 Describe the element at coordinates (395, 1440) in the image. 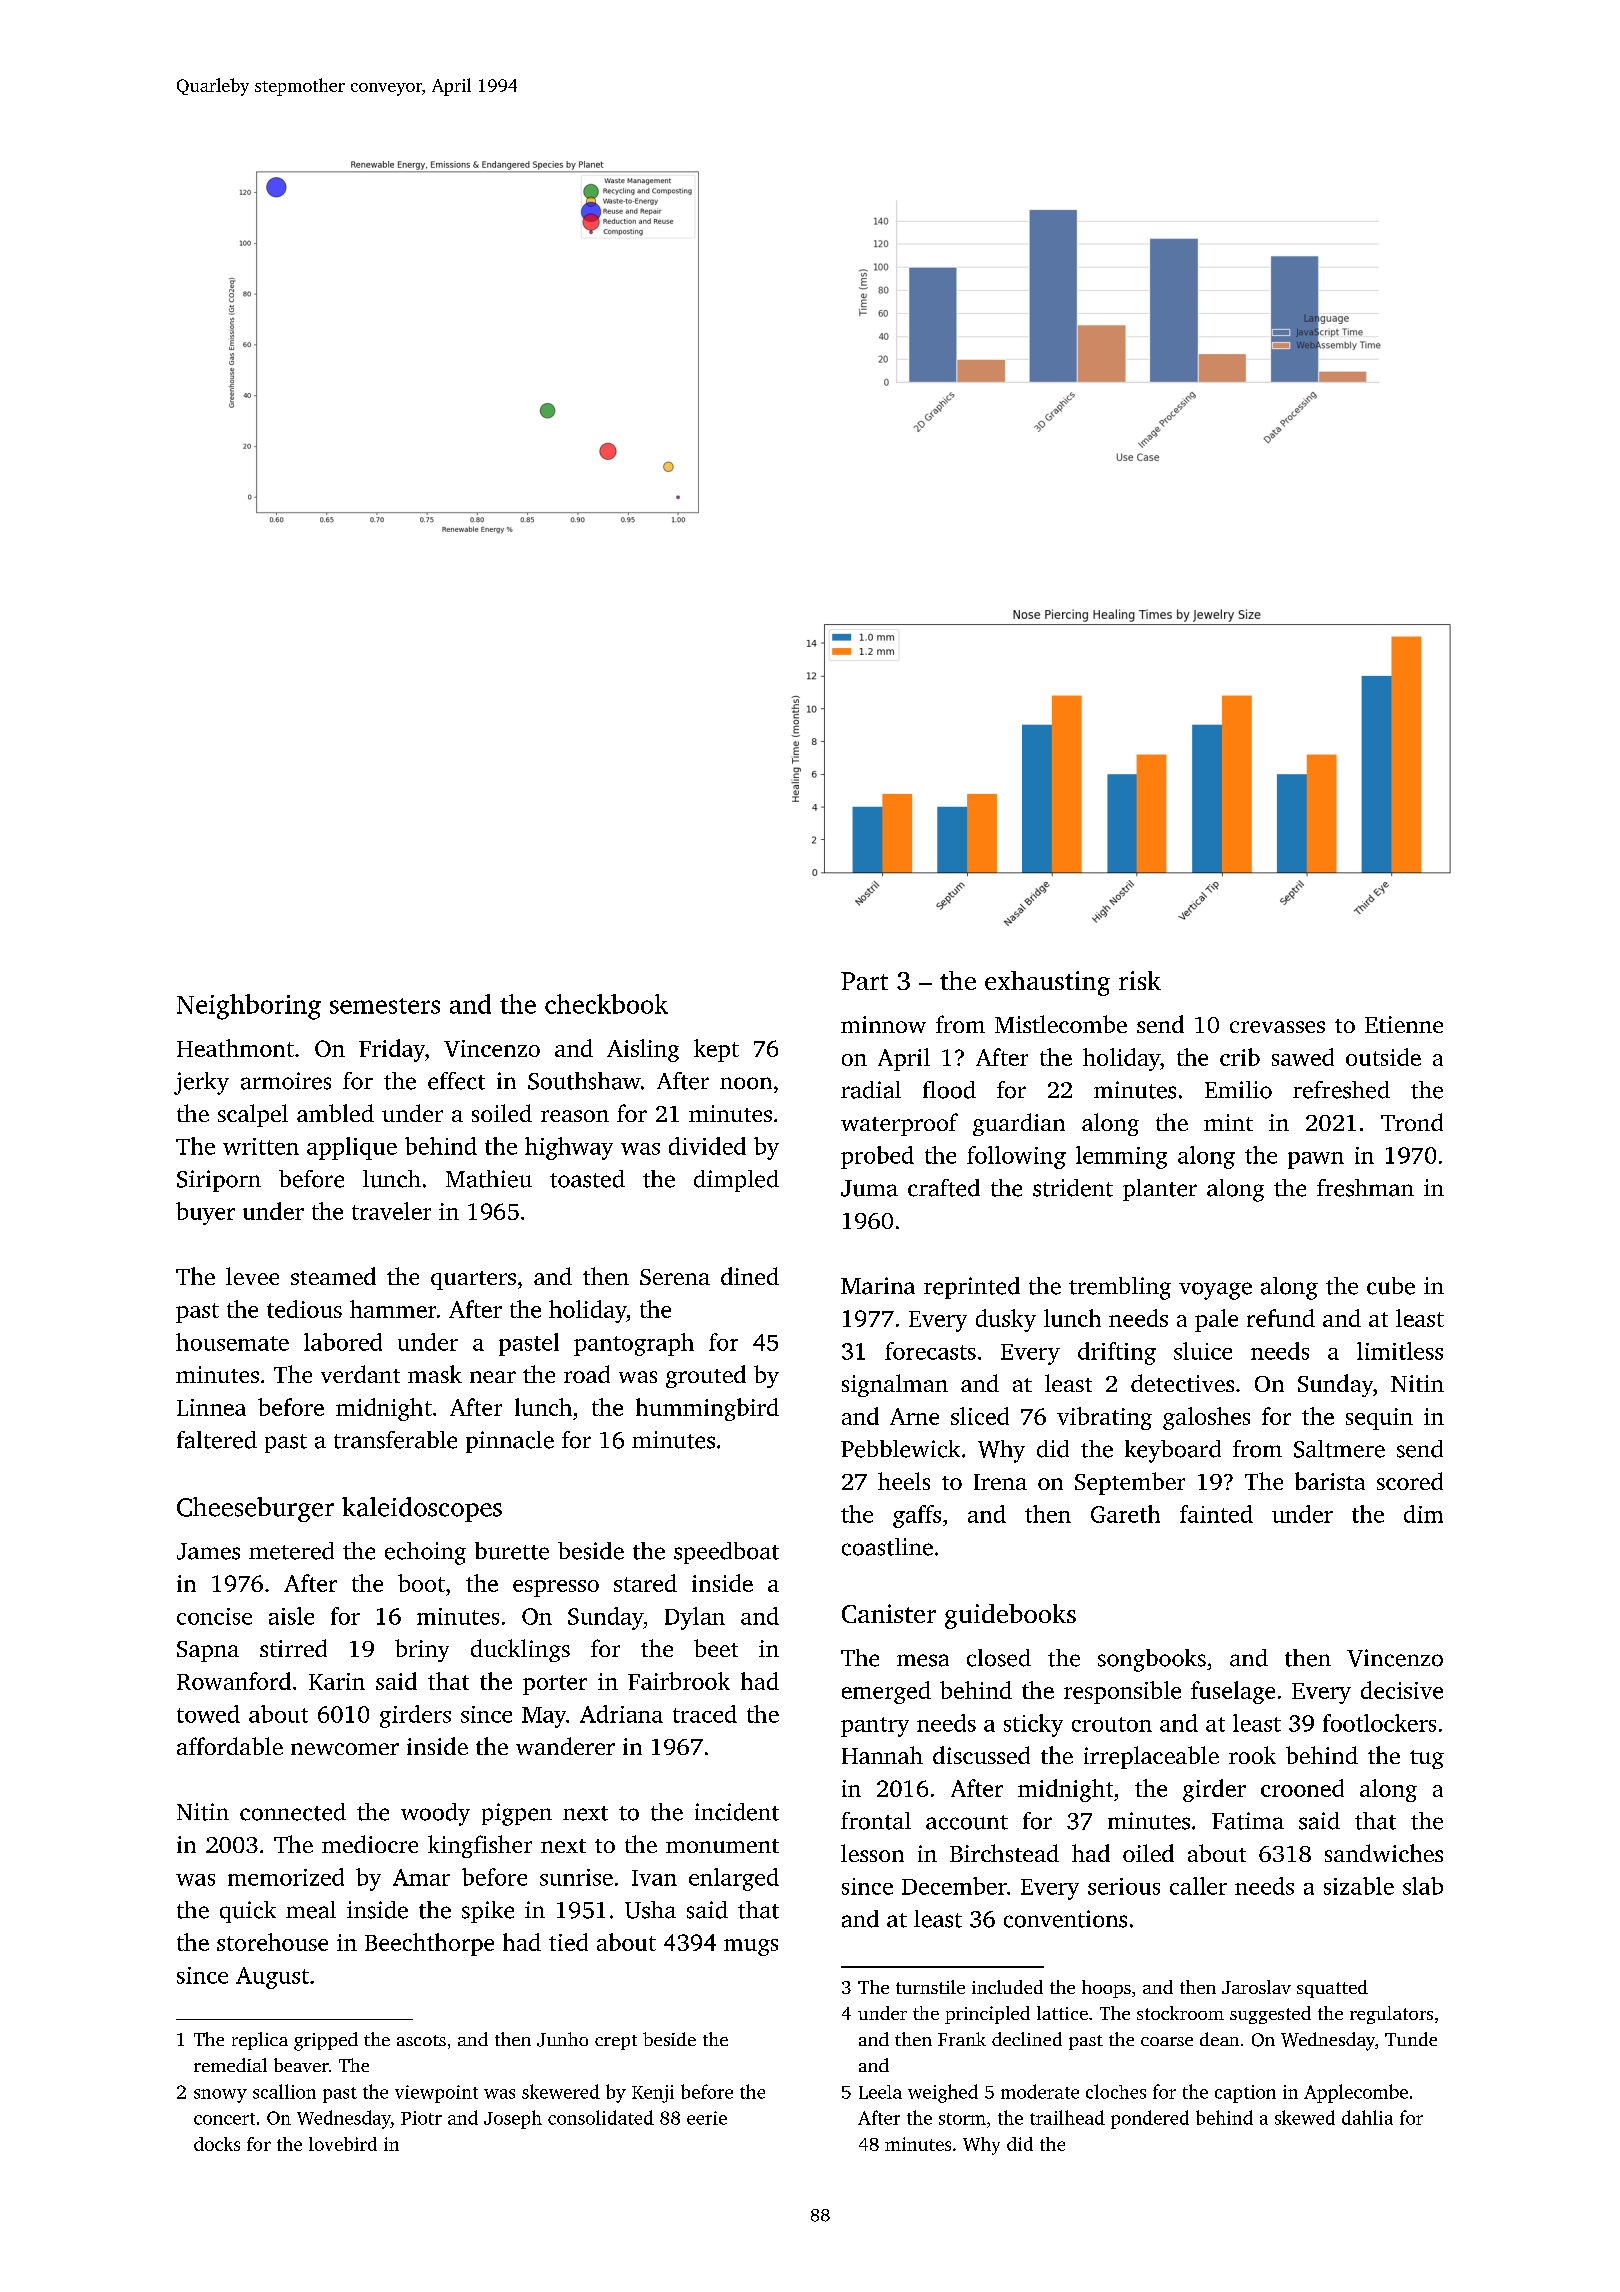

I see `transferable` at that location.
